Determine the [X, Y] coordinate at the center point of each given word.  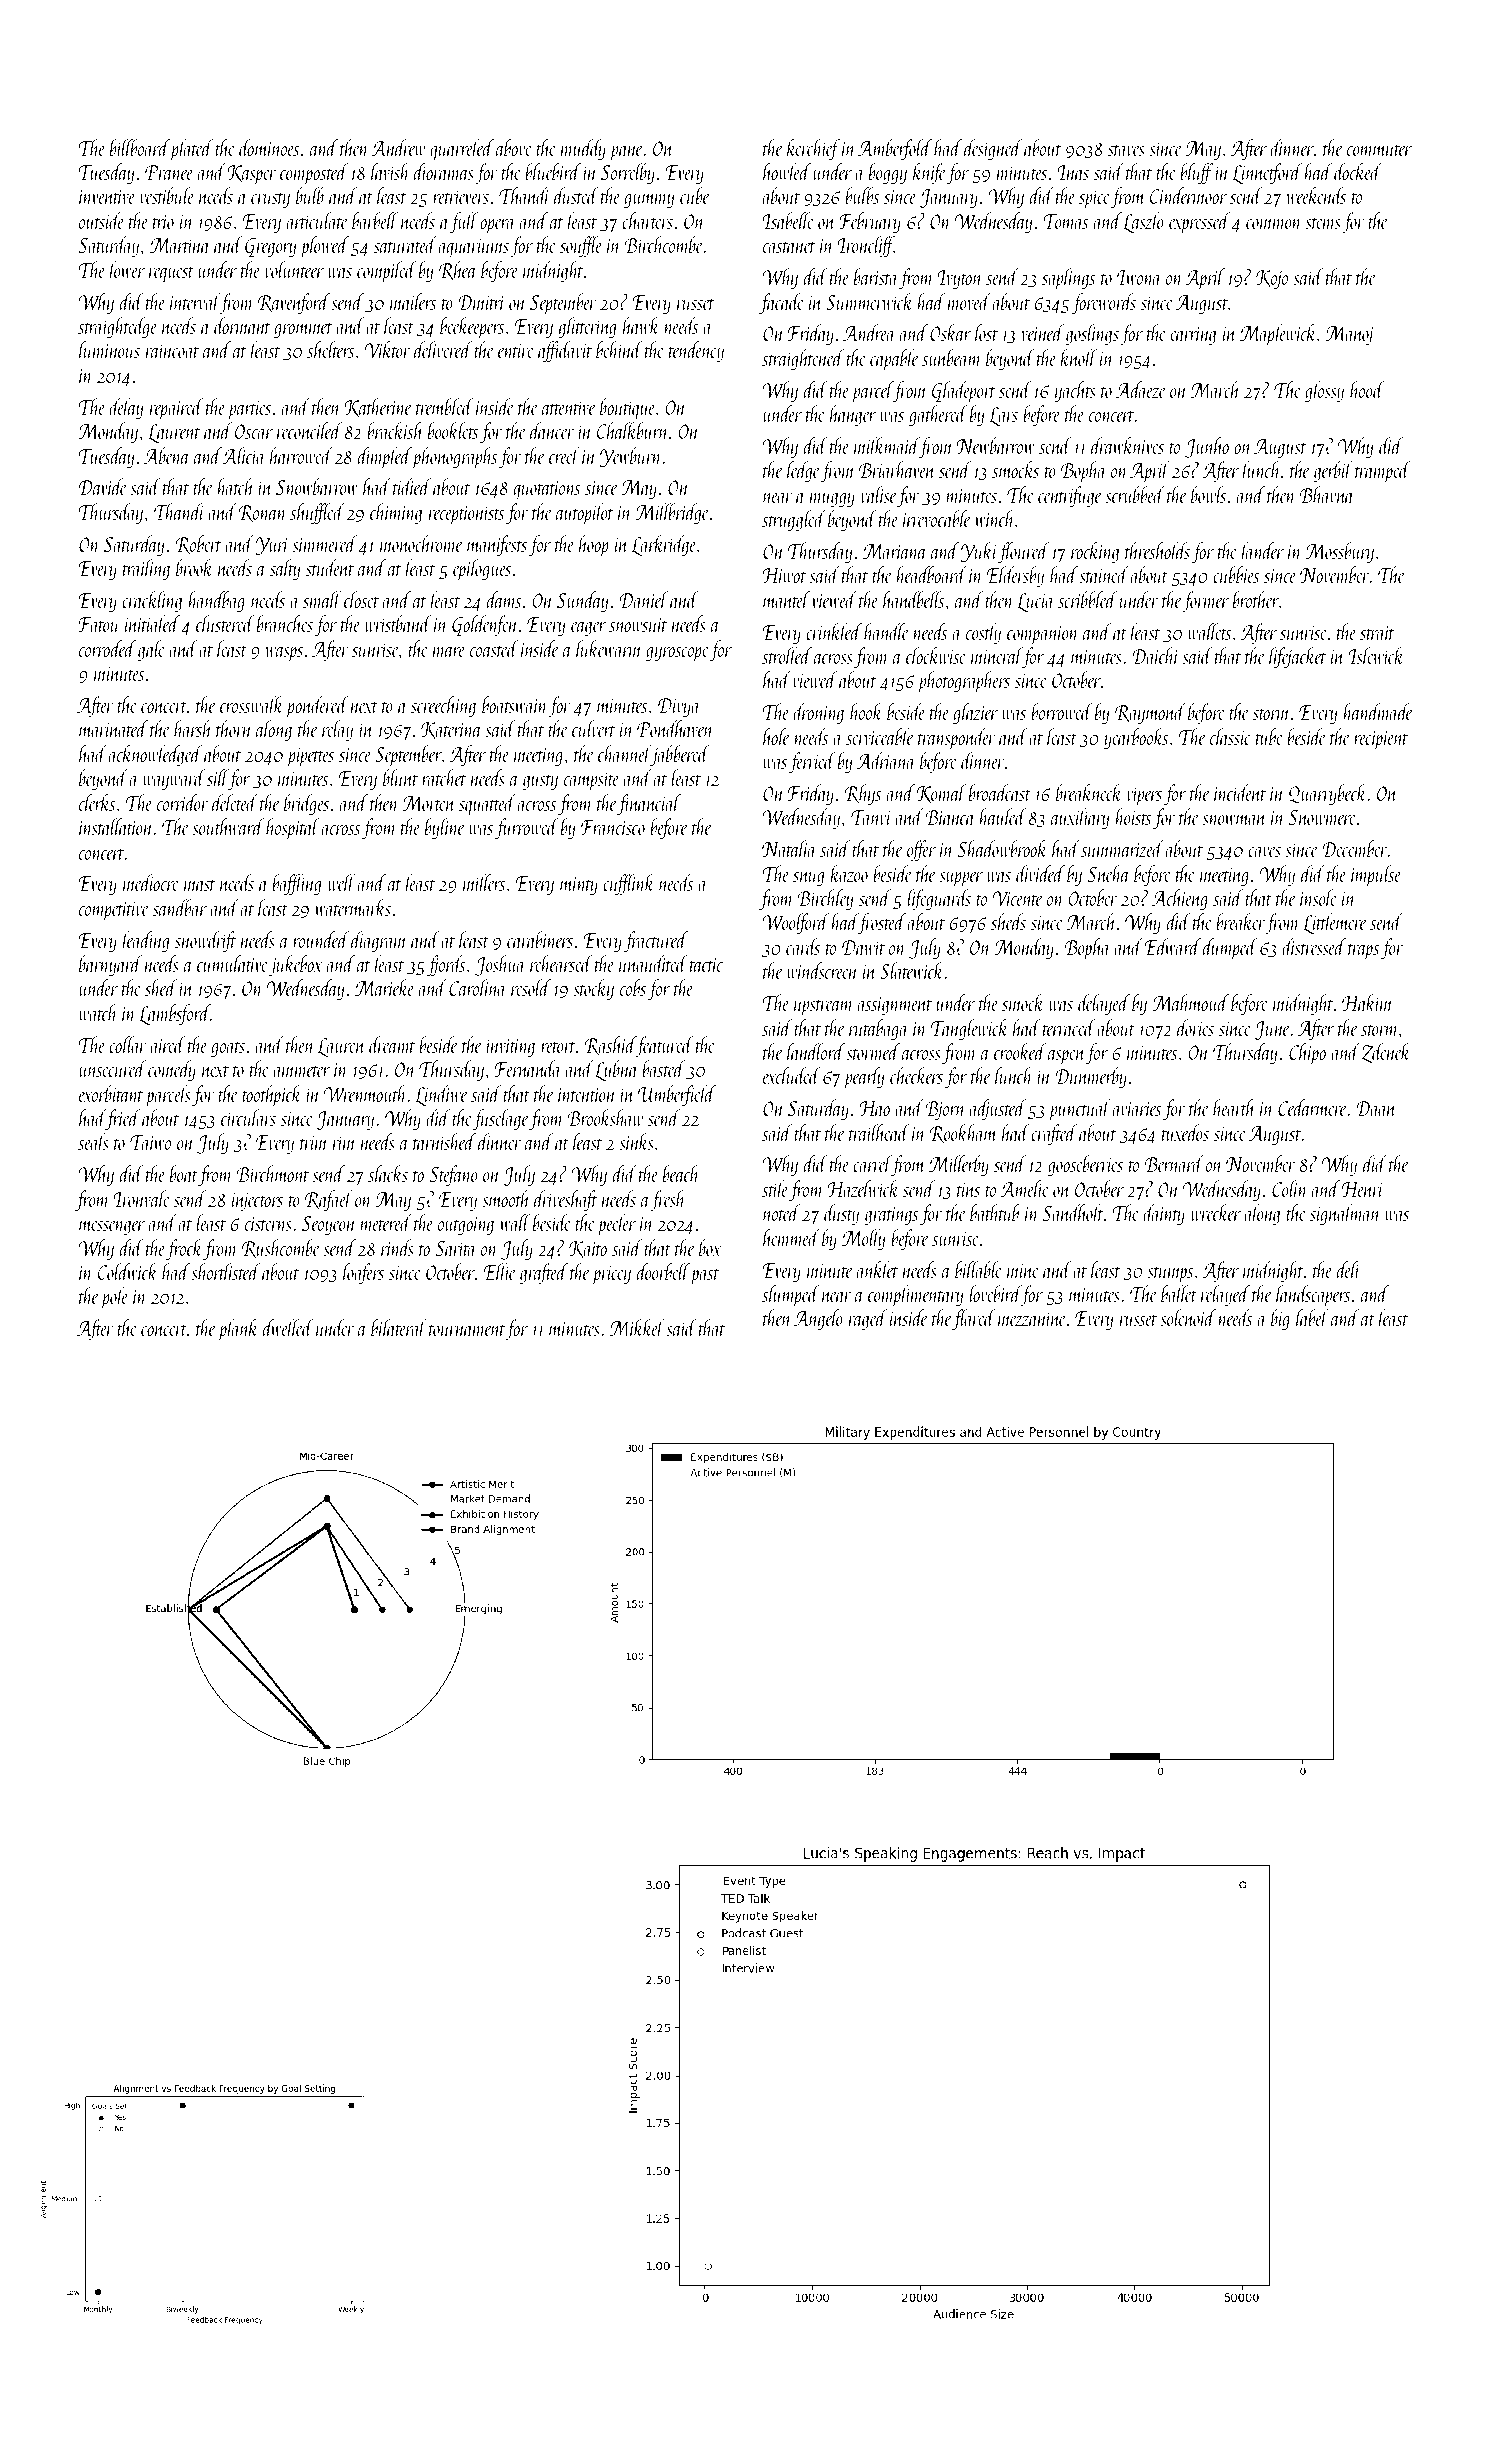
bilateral [399, 1327]
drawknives [1127, 445]
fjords [446, 965]
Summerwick [869, 301]
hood [1367, 389]
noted [781, 1212]
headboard [931, 574]
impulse [1376, 876]
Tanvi [871, 817]
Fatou [100, 624]
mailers [413, 301]
